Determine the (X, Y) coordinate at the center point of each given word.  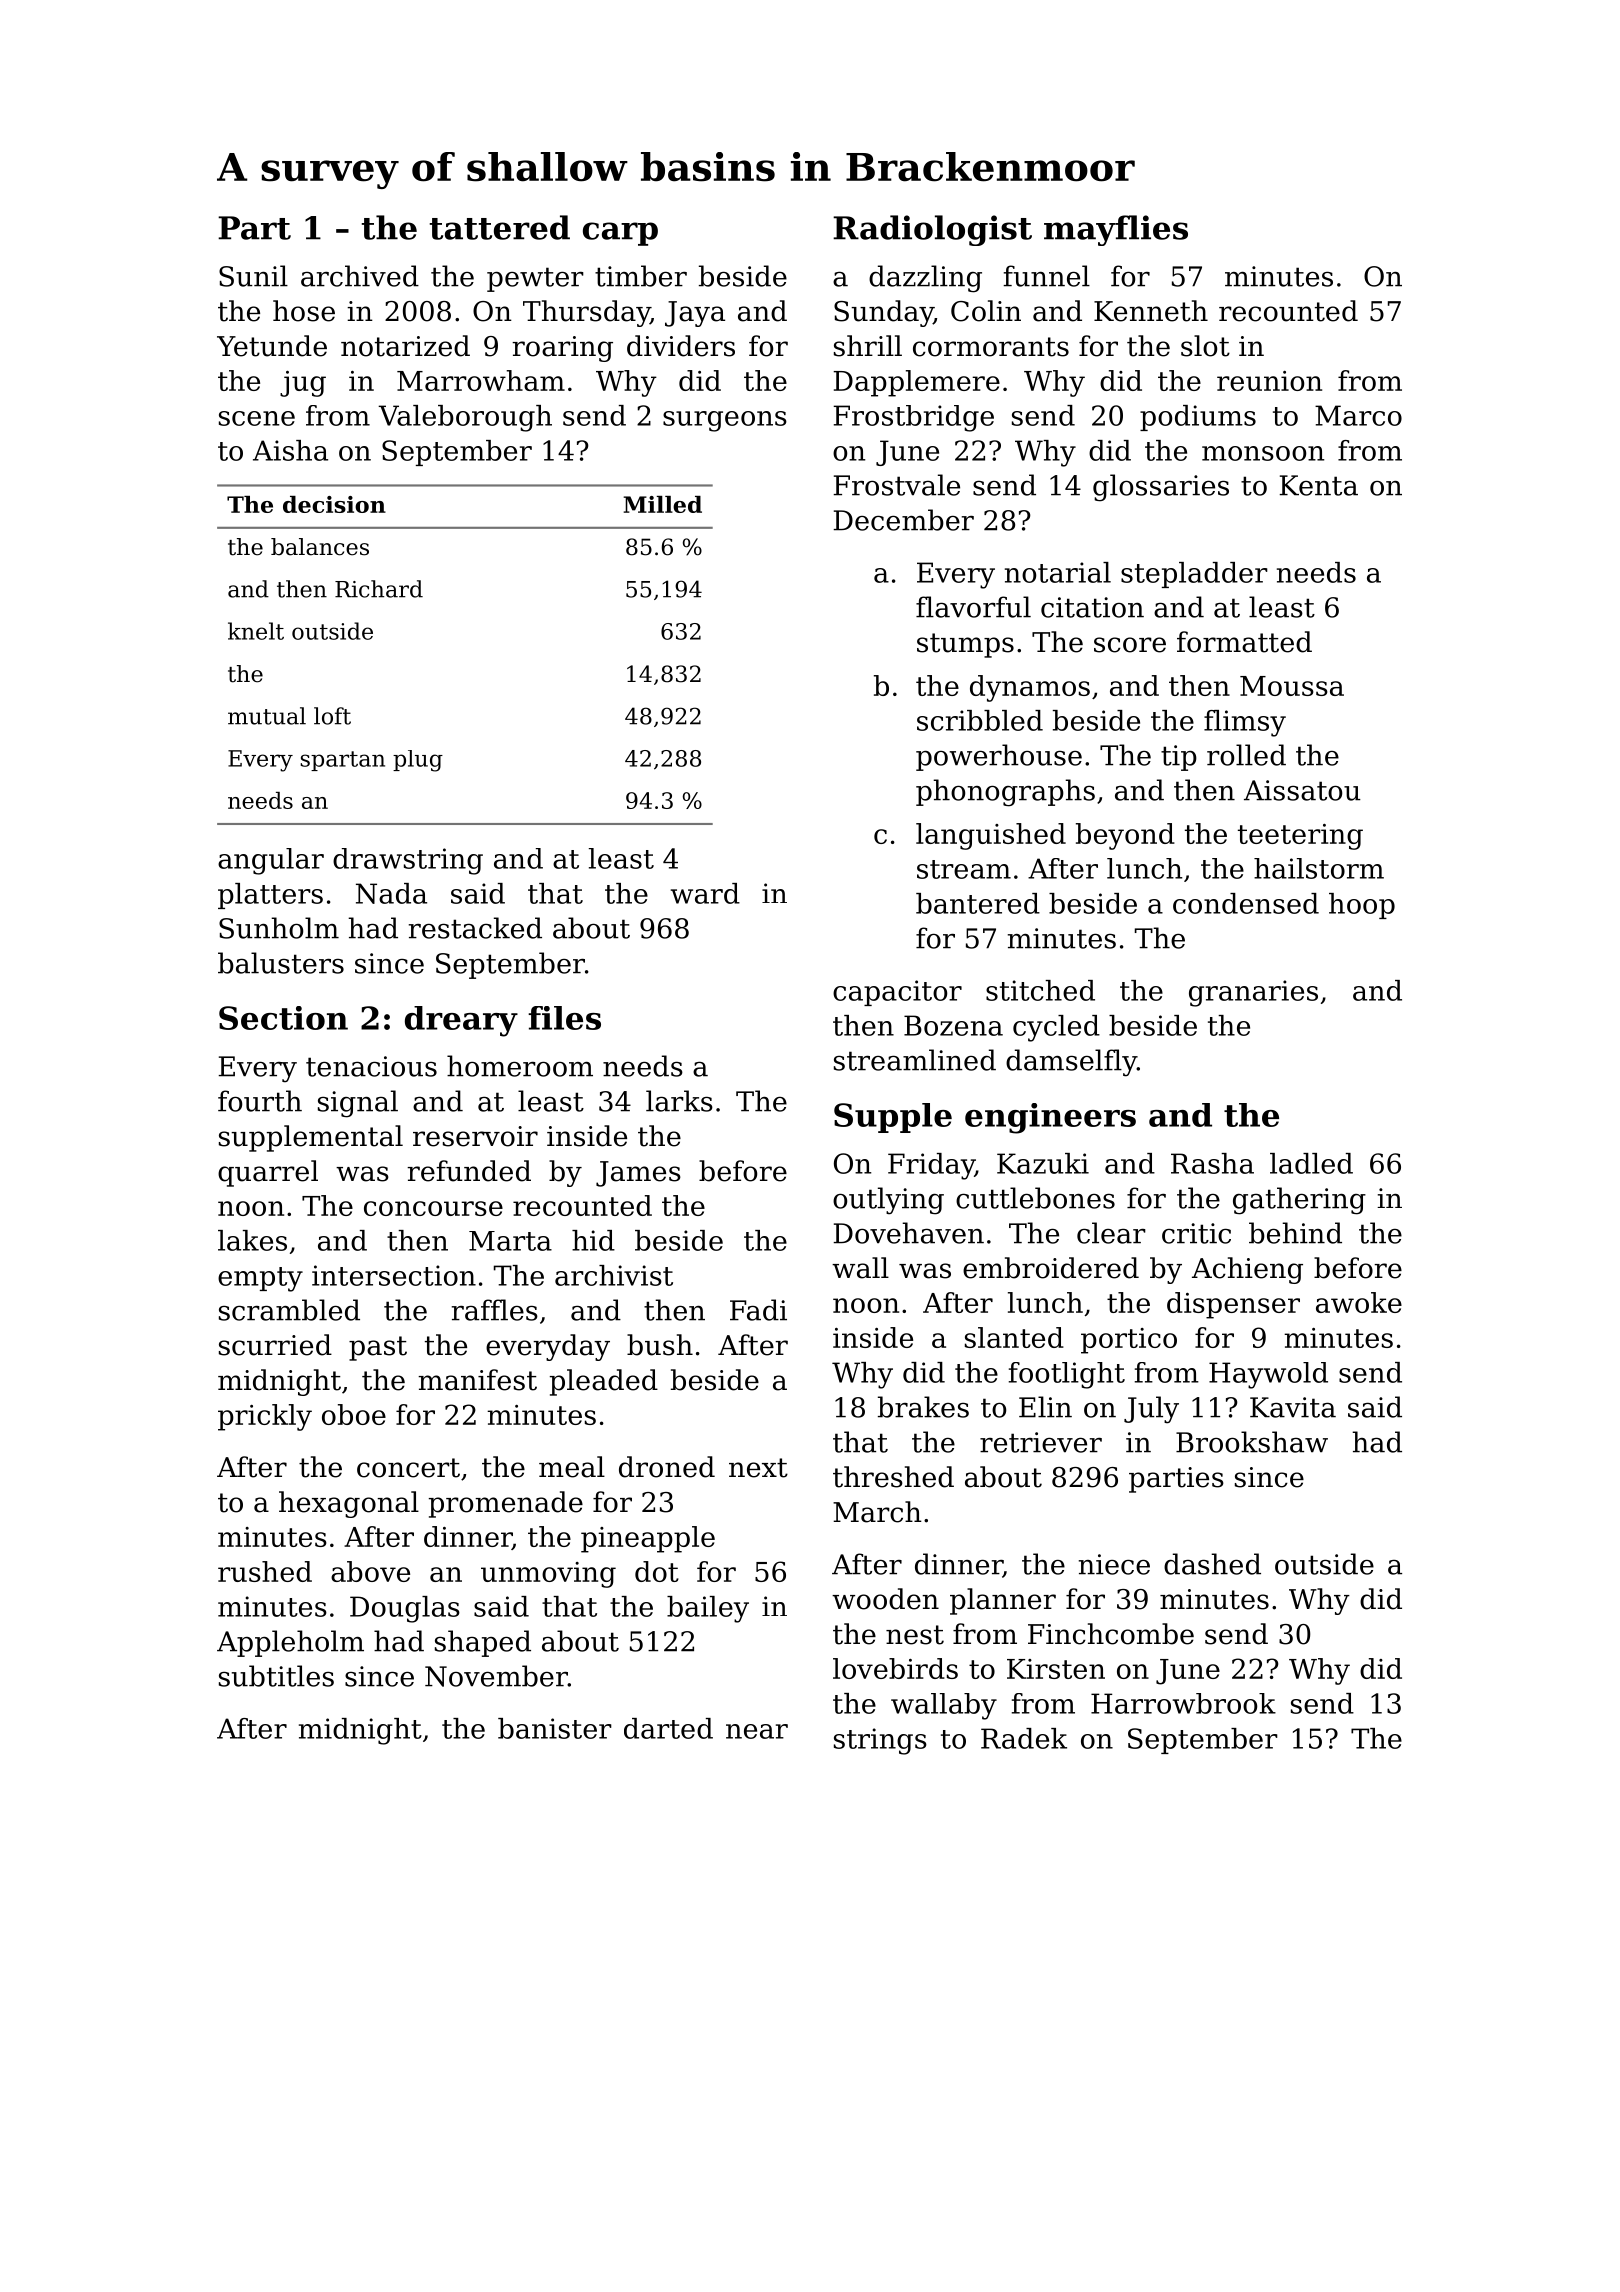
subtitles (276, 1676)
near (757, 1731)
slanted (1014, 1337)
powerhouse (999, 757)
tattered (499, 227)
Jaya (695, 314)
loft (332, 716)
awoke (1359, 1302)
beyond (1125, 836)
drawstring (408, 861)
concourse (433, 1208)
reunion (1269, 381)
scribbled (980, 720)
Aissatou (1302, 790)
